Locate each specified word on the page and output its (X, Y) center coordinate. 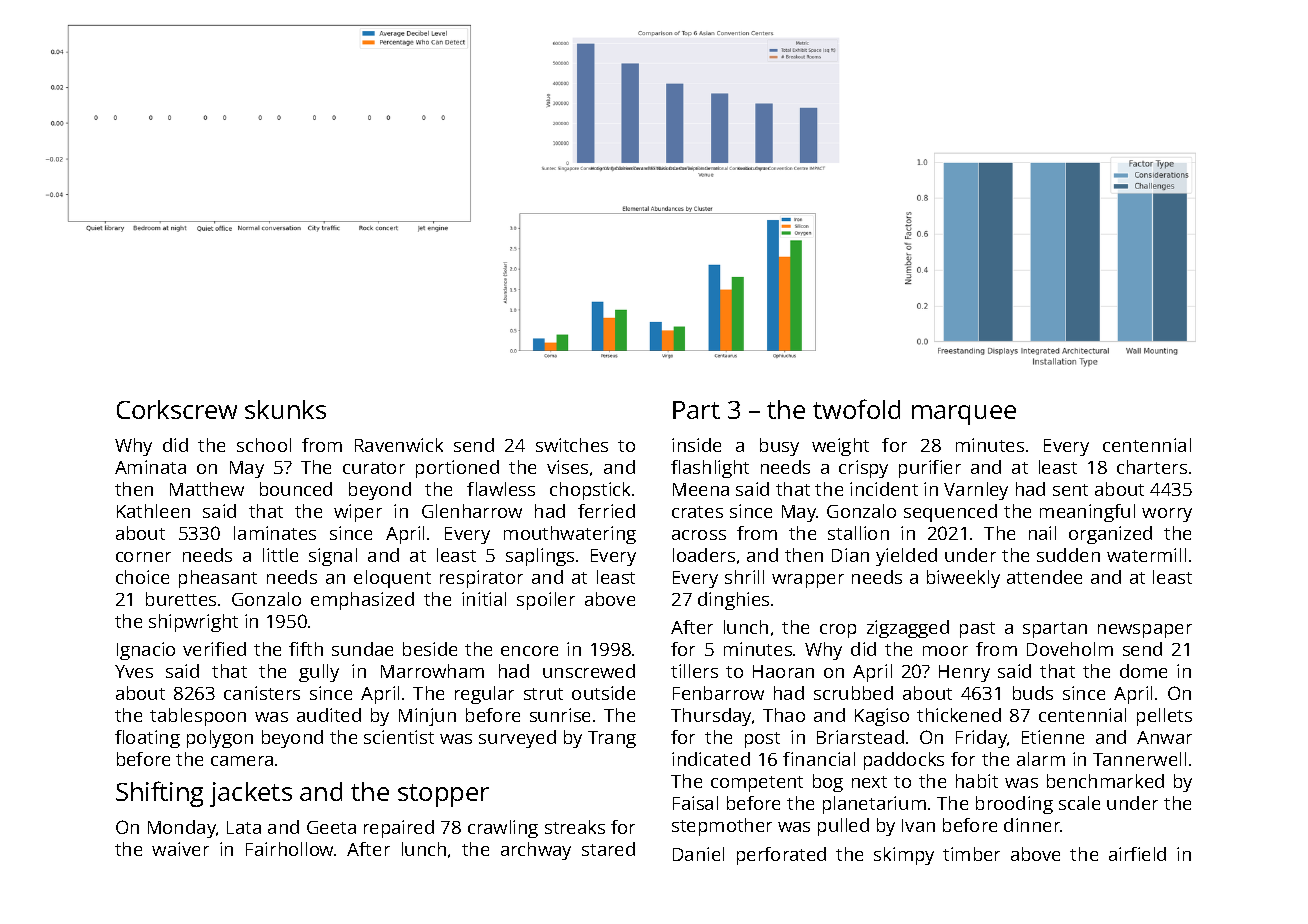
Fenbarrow (718, 693)
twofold (856, 409)
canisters (262, 693)
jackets (251, 794)
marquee (964, 415)
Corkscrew (177, 409)
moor (945, 651)
